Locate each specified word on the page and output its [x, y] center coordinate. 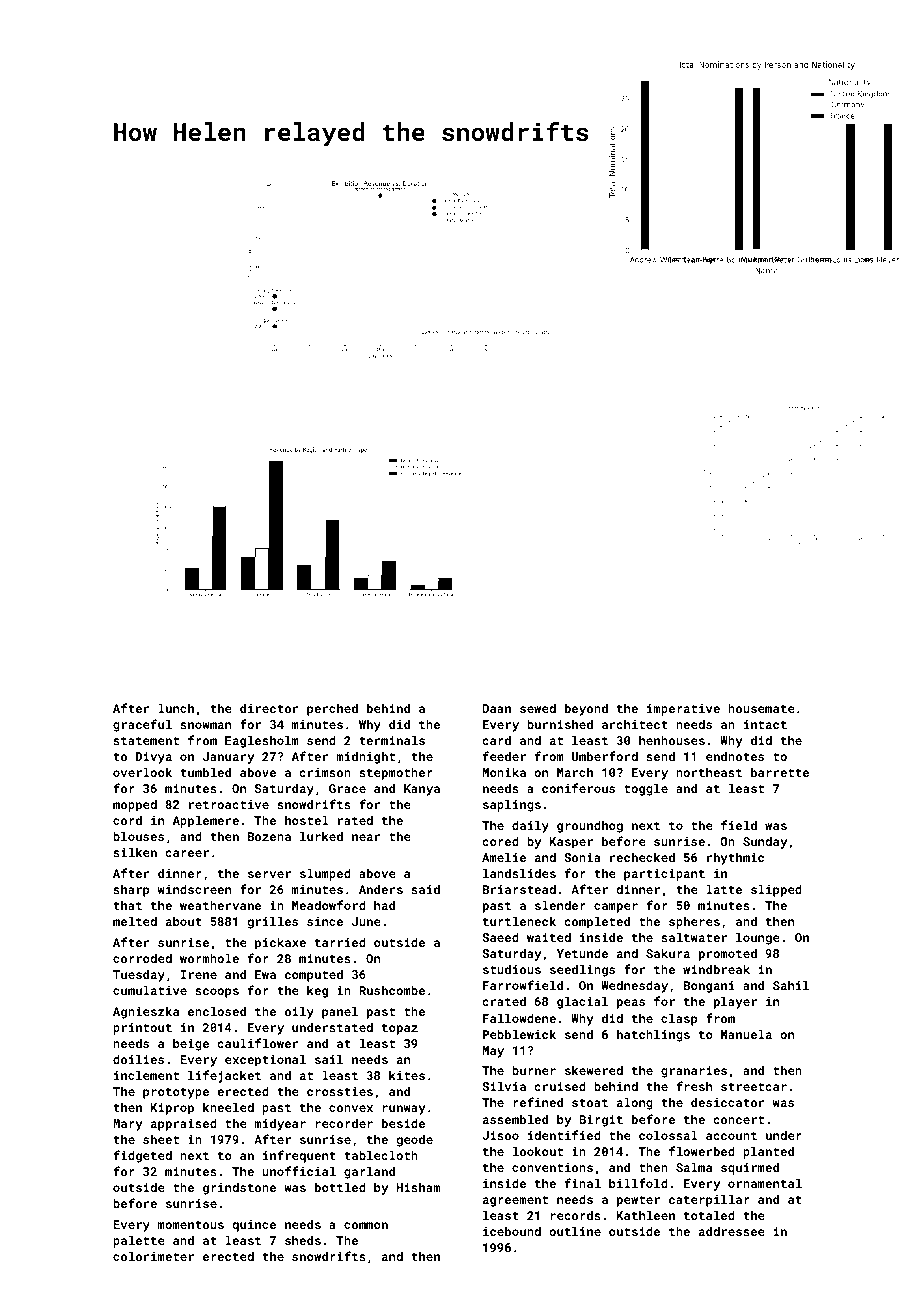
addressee [732, 1231]
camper [616, 908]
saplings [512, 805]
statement [146, 741]
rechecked [642, 857]
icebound [512, 1231]
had [384, 905]
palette [139, 1241]
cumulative [150, 990]
